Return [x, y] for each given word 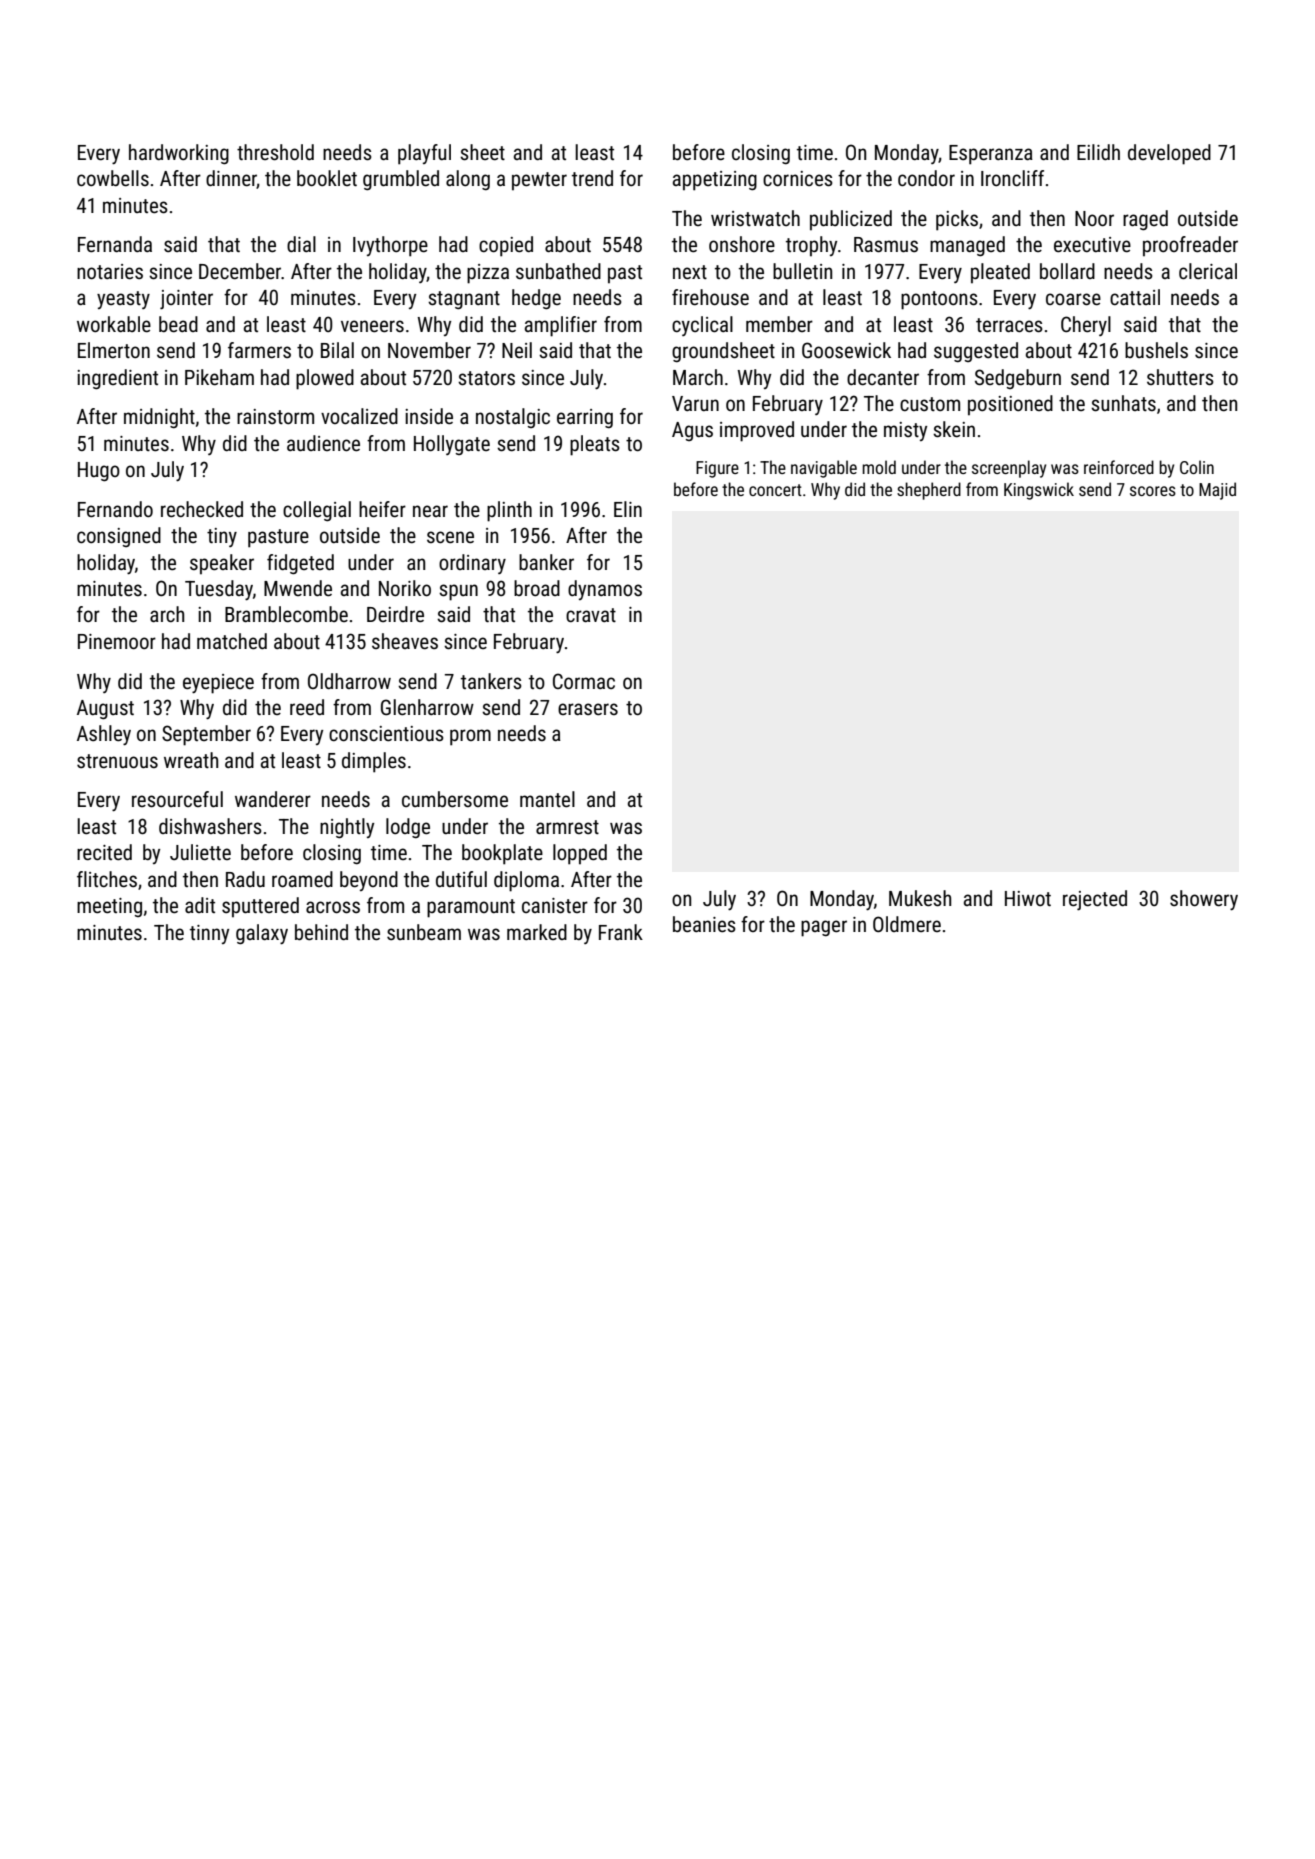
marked [537, 932]
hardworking [179, 154]
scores [1153, 491]
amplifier [561, 326]
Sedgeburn [1018, 379]
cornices [798, 179]
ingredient [117, 379]
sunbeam [424, 932]
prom [470, 737]
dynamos [605, 590]
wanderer [273, 799]
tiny [222, 537]
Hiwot [1028, 898]
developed [1169, 154]
